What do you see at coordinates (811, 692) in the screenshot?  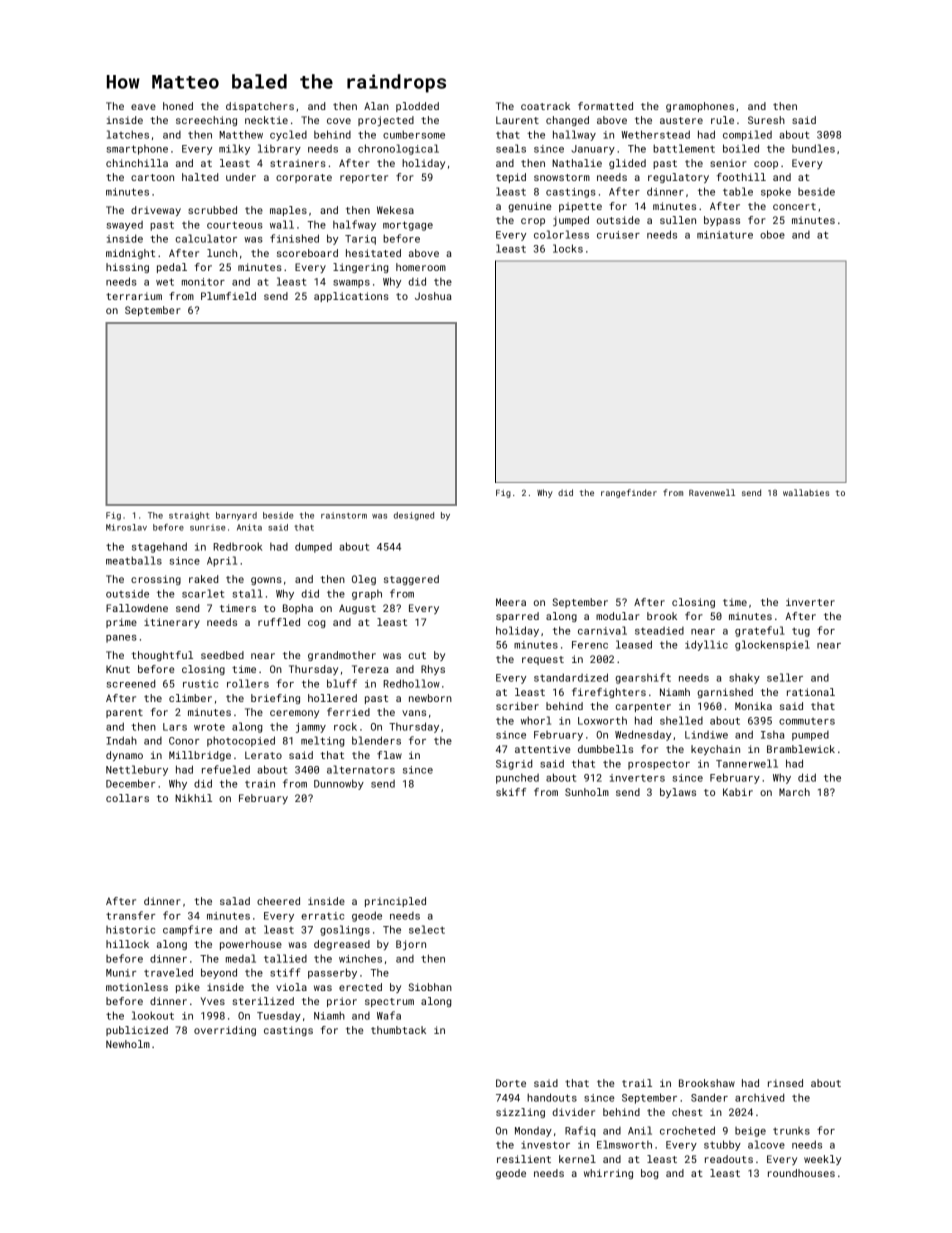 I see `rational` at bounding box center [811, 692].
